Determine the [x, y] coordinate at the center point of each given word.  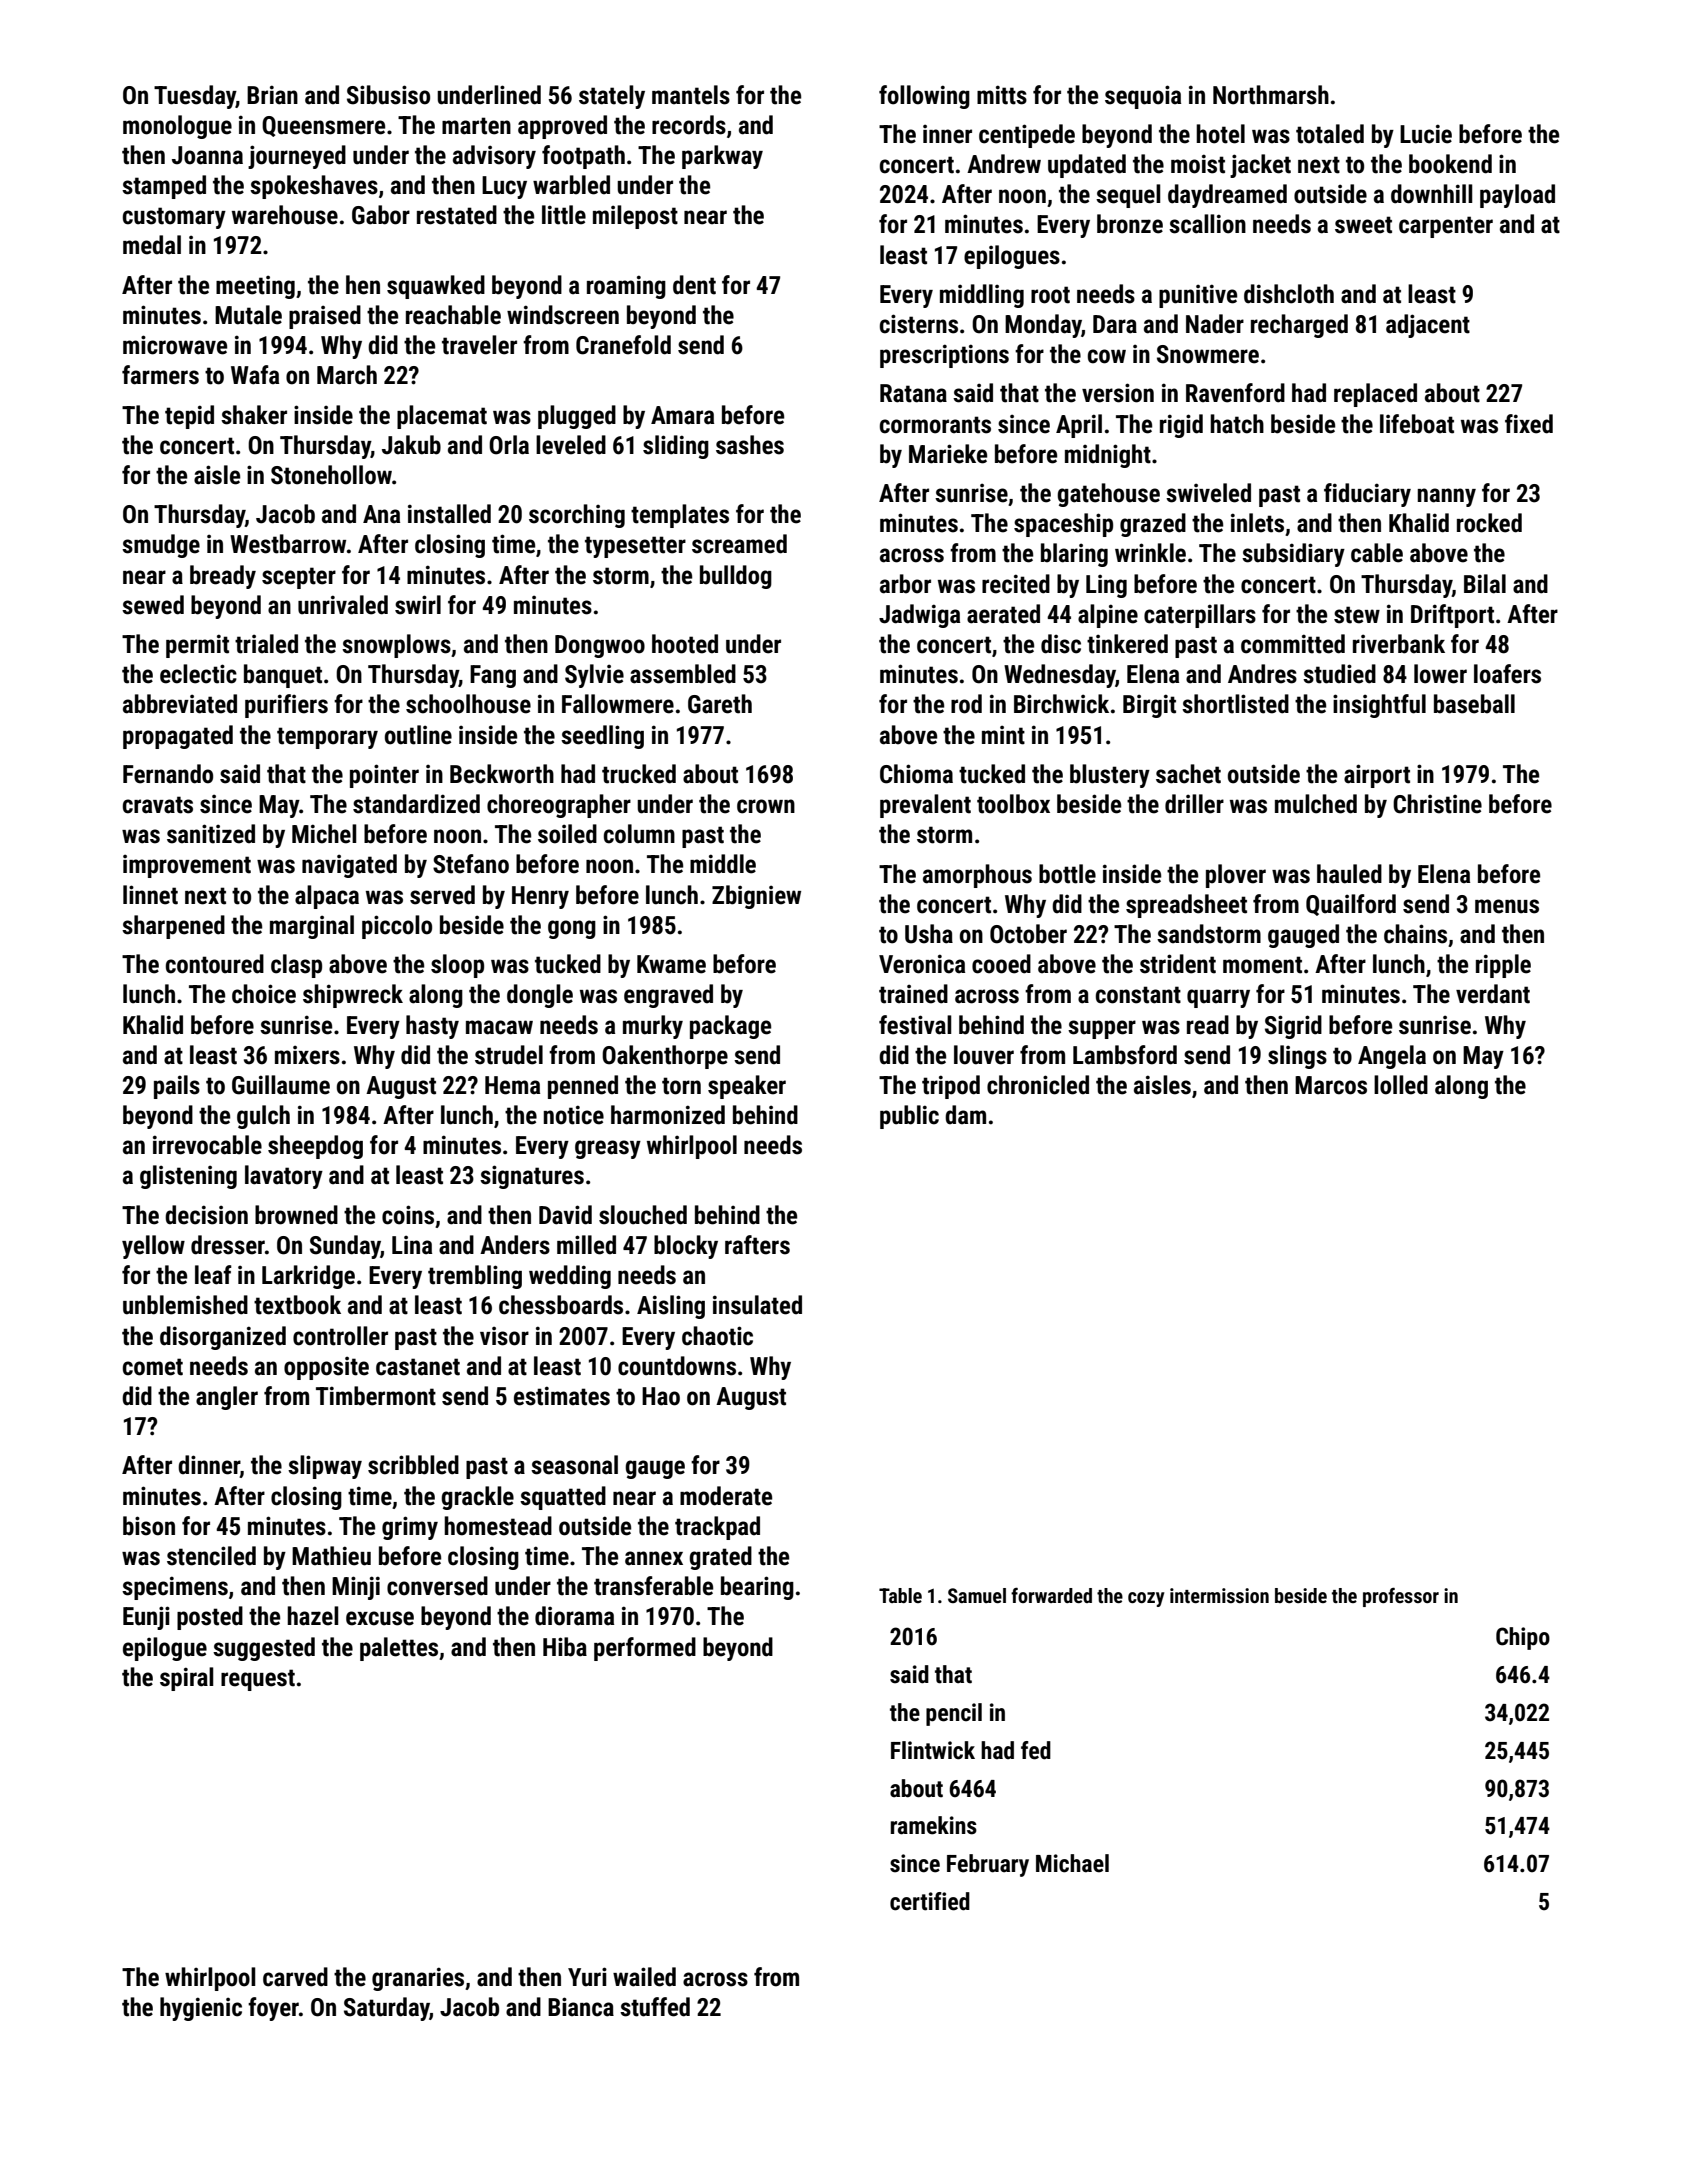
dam [965, 1115]
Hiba [565, 1647]
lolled [1401, 1085]
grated [720, 1558]
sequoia [1143, 97]
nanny [1447, 497]
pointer [384, 776]
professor [1401, 1597]
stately [612, 97]
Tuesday [195, 97]
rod [966, 704]
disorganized [223, 1338]
